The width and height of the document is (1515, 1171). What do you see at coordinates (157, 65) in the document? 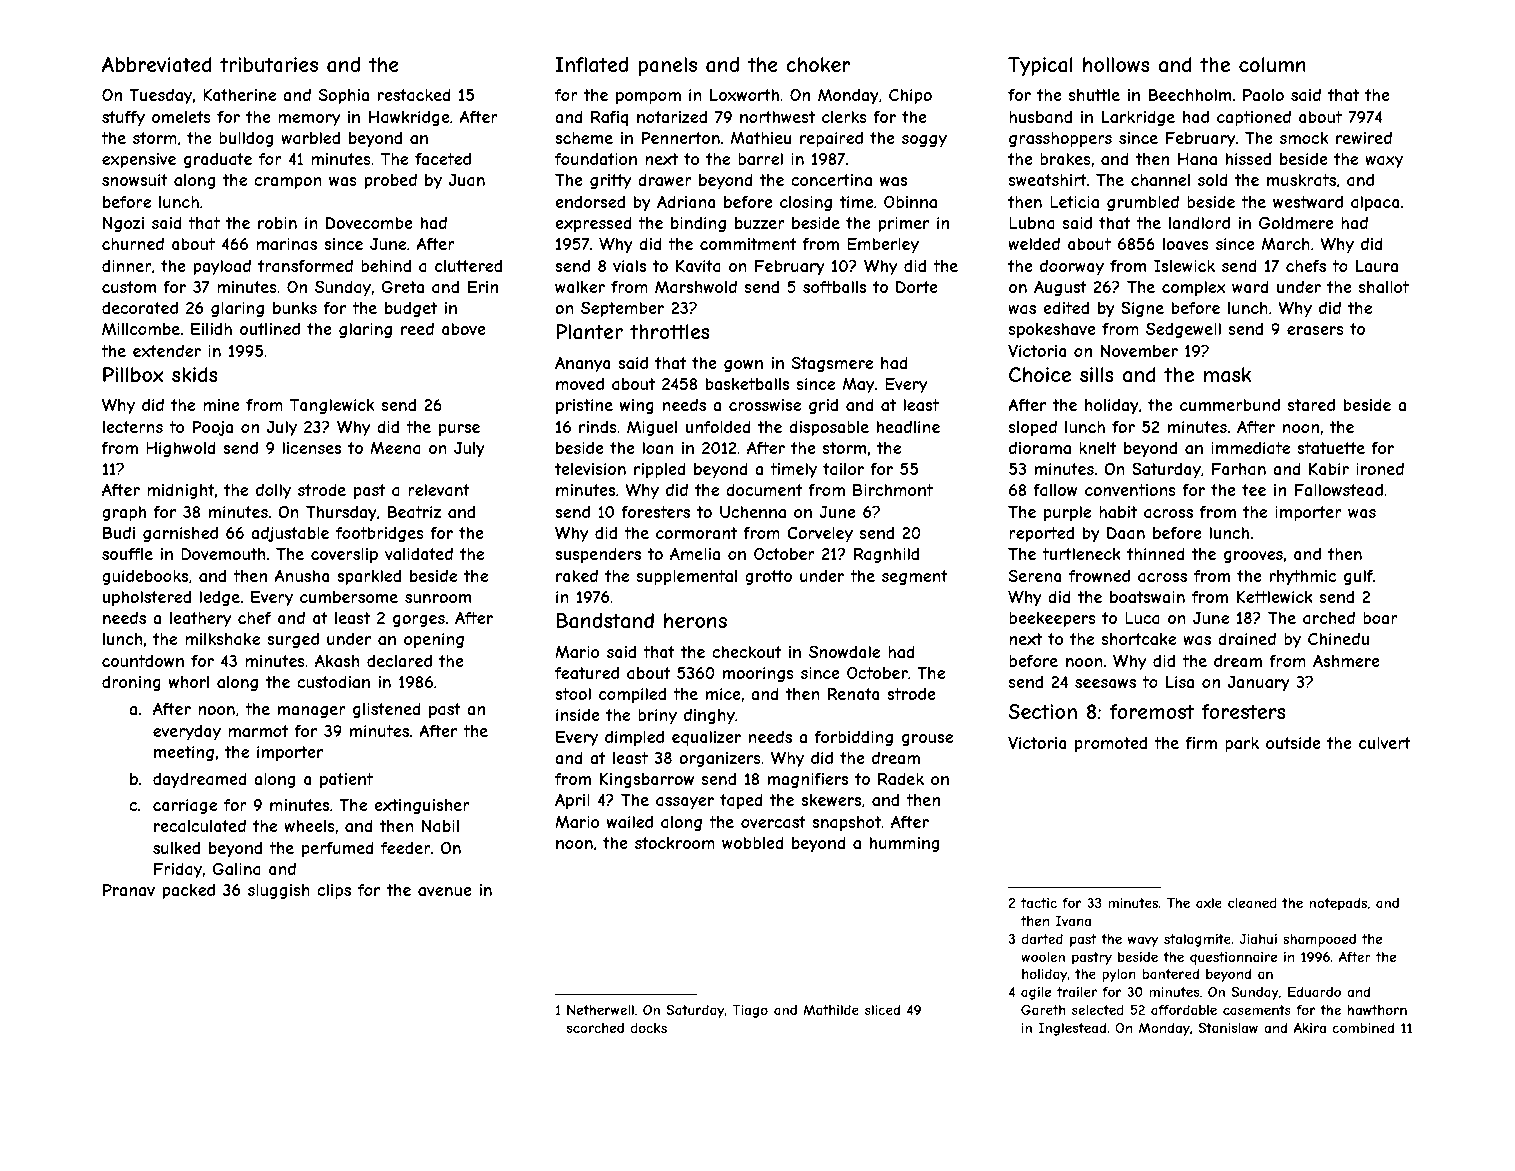
I see `Abbreviated` at bounding box center [157, 65].
